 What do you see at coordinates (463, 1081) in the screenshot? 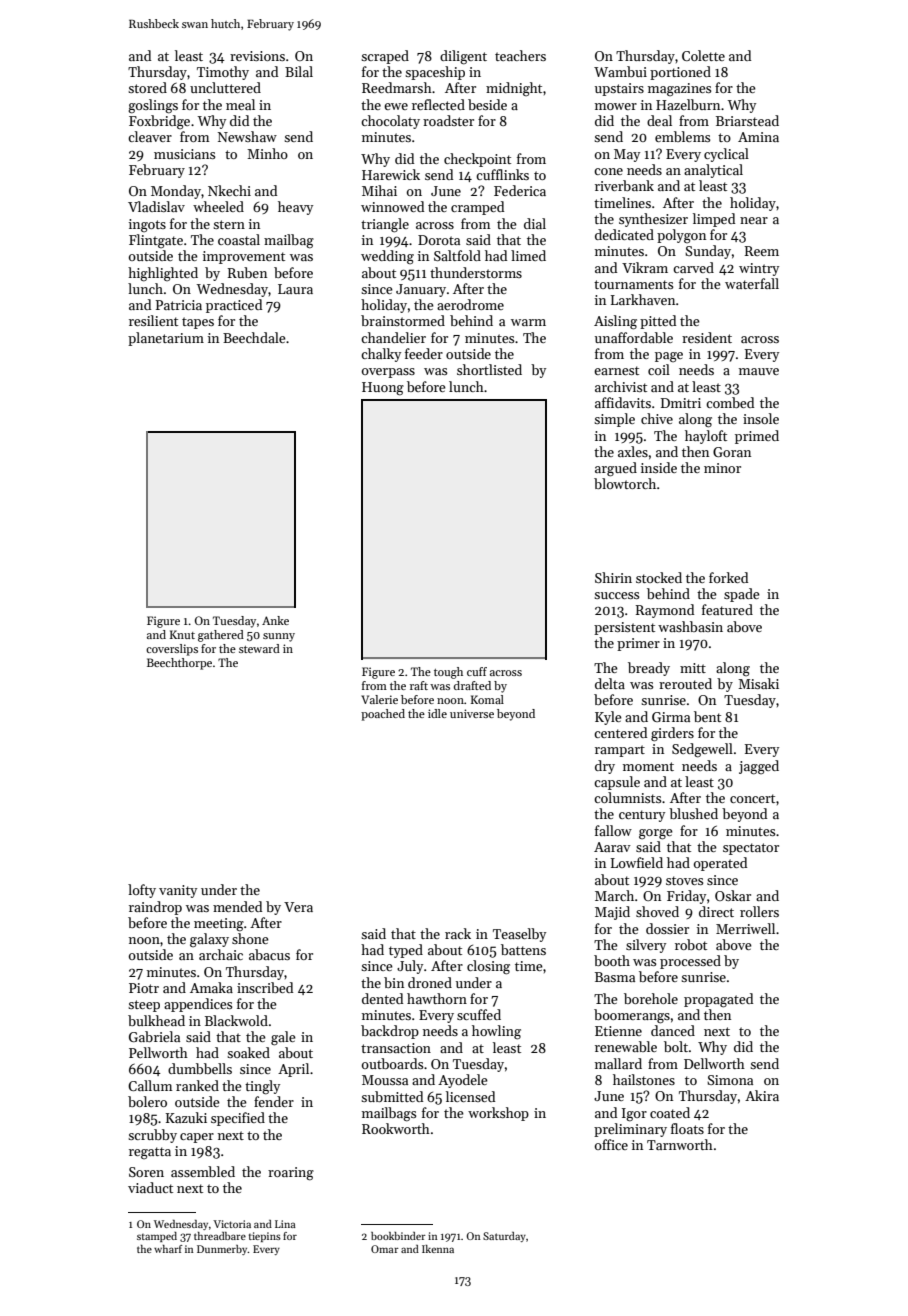
I see `Ayodele` at bounding box center [463, 1081].
